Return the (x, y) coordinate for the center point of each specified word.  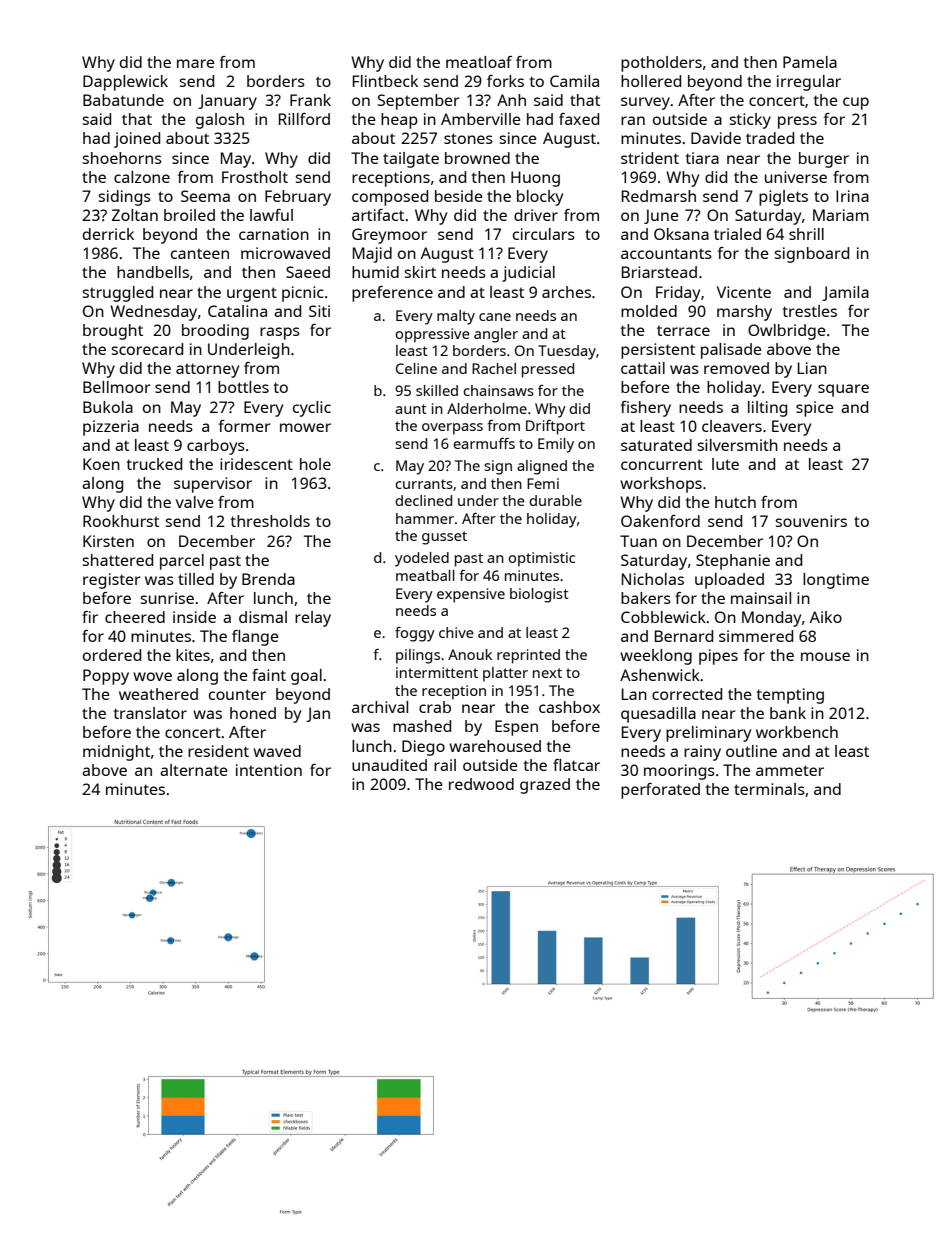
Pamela (810, 62)
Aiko (826, 617)
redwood (481, 784)
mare (196, 63)
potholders (661, 64)
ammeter (790, 770)
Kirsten (108, 541)
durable (555, 500)
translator (150, 713)
